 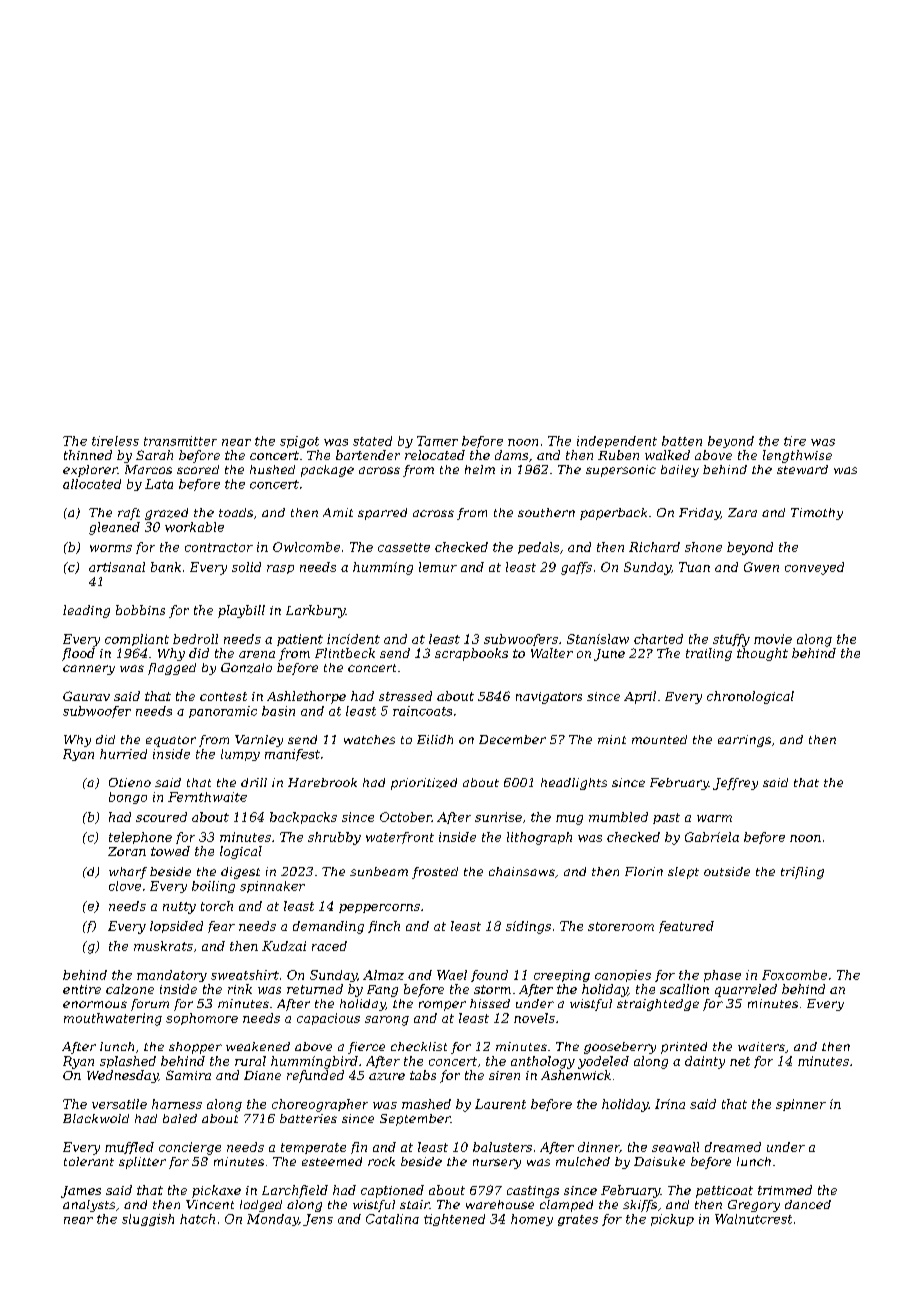 I want to click on hatch, so click(x=197, y=1219).
